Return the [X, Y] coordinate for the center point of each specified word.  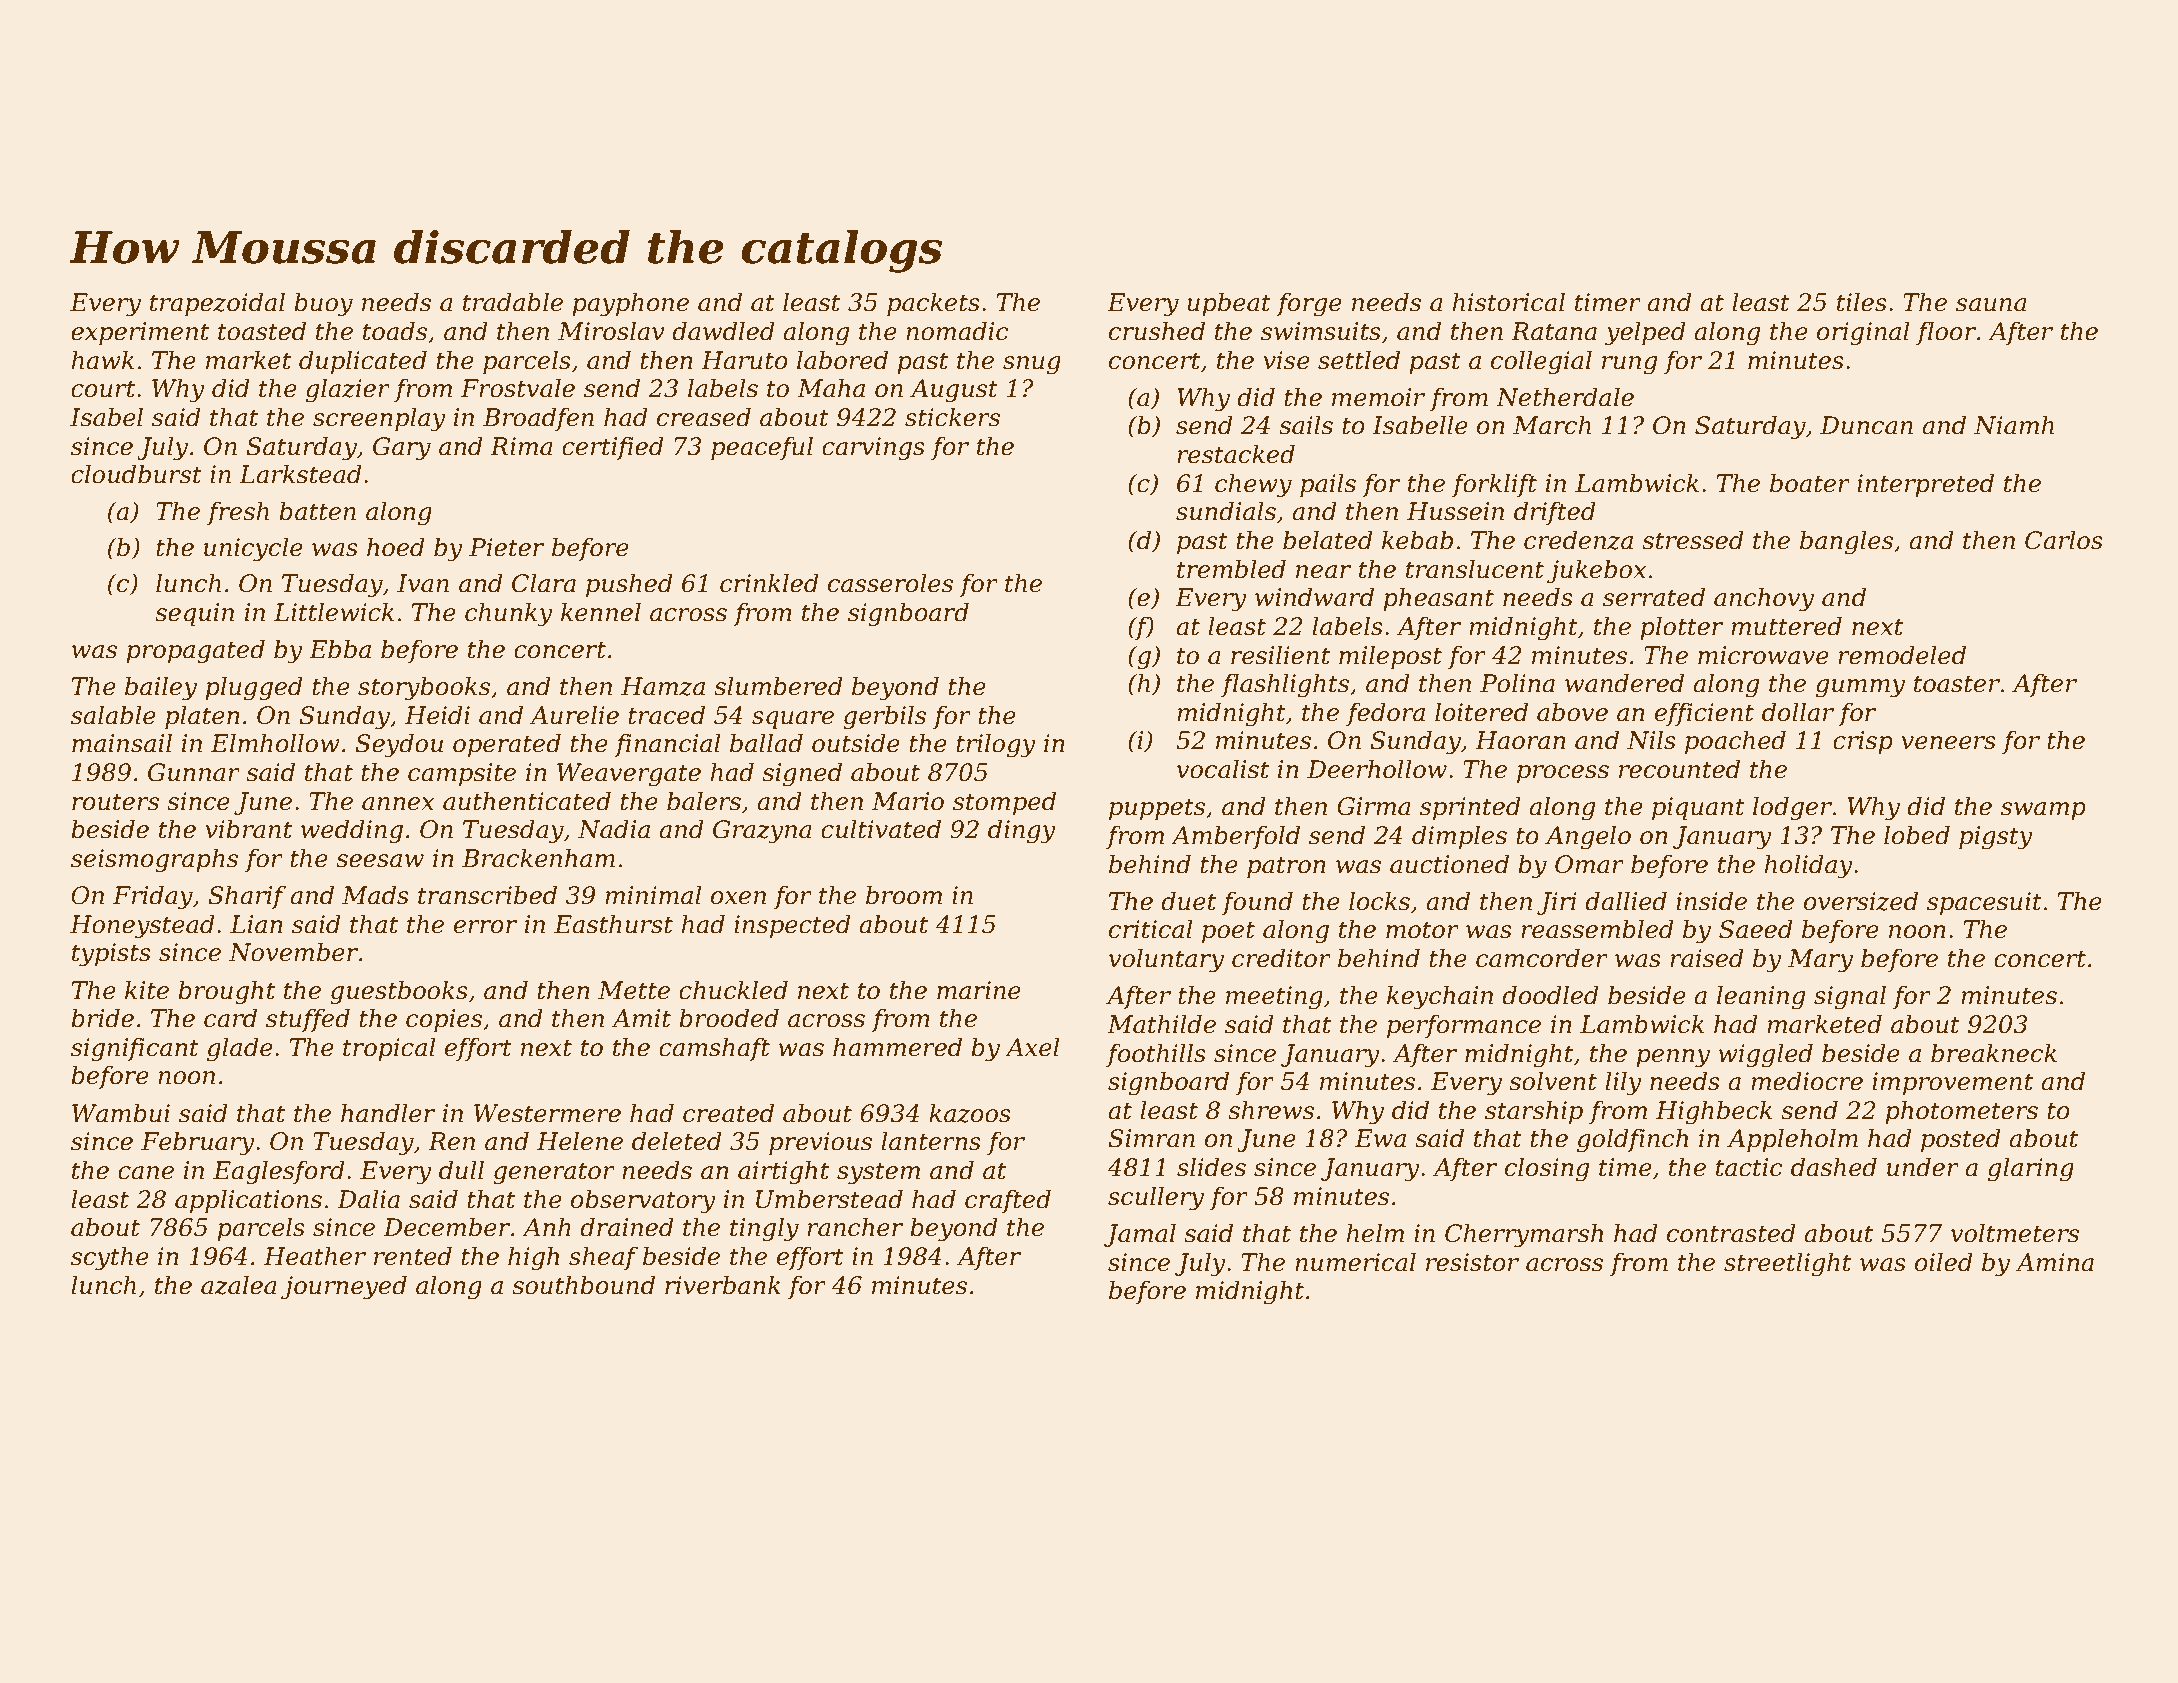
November [293, 952]
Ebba [340, 649]
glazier [348, 390]
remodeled [1902, 655]
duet [1188, 901]
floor [1946, 333]
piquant [1698, 808]
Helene [580, 1141]
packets [933, 304]
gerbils [884, 717]
